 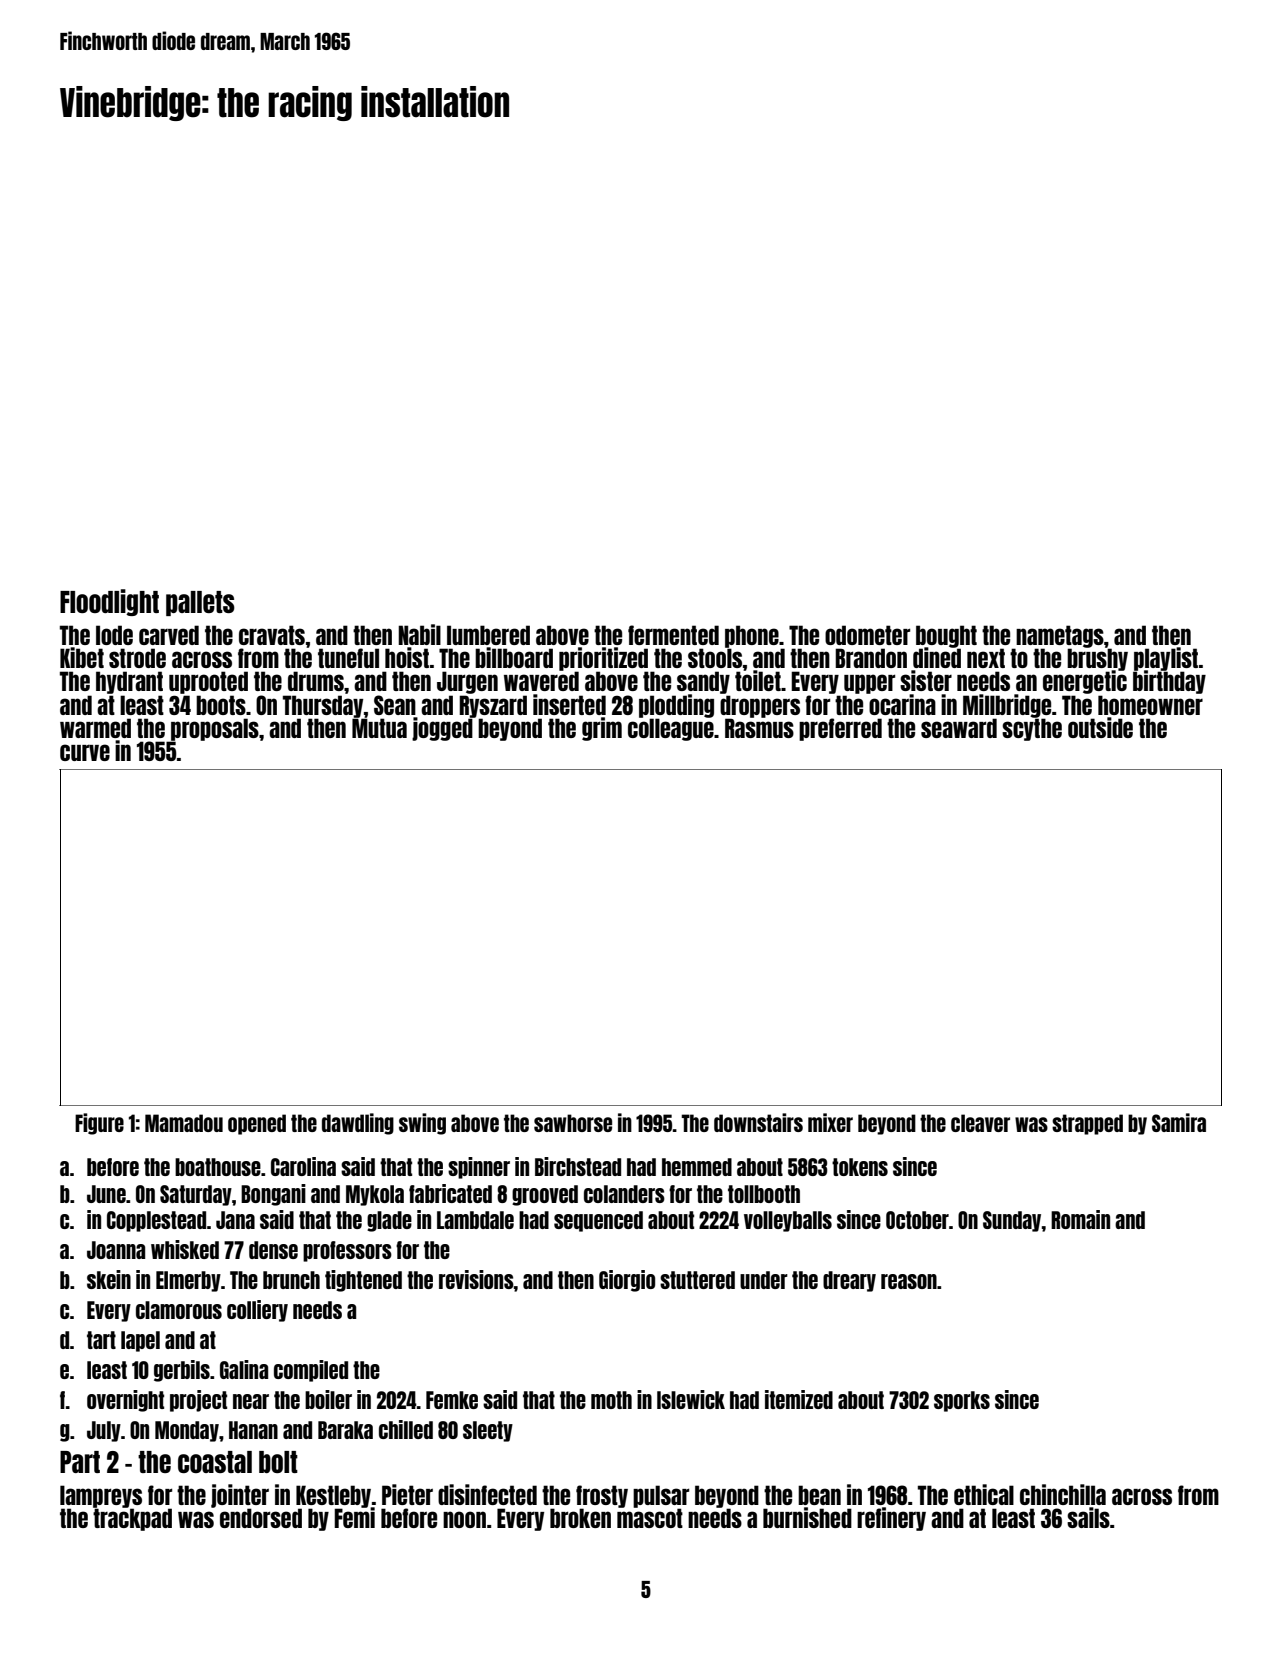 I want to click on curve, so click(x=85, y=752).
